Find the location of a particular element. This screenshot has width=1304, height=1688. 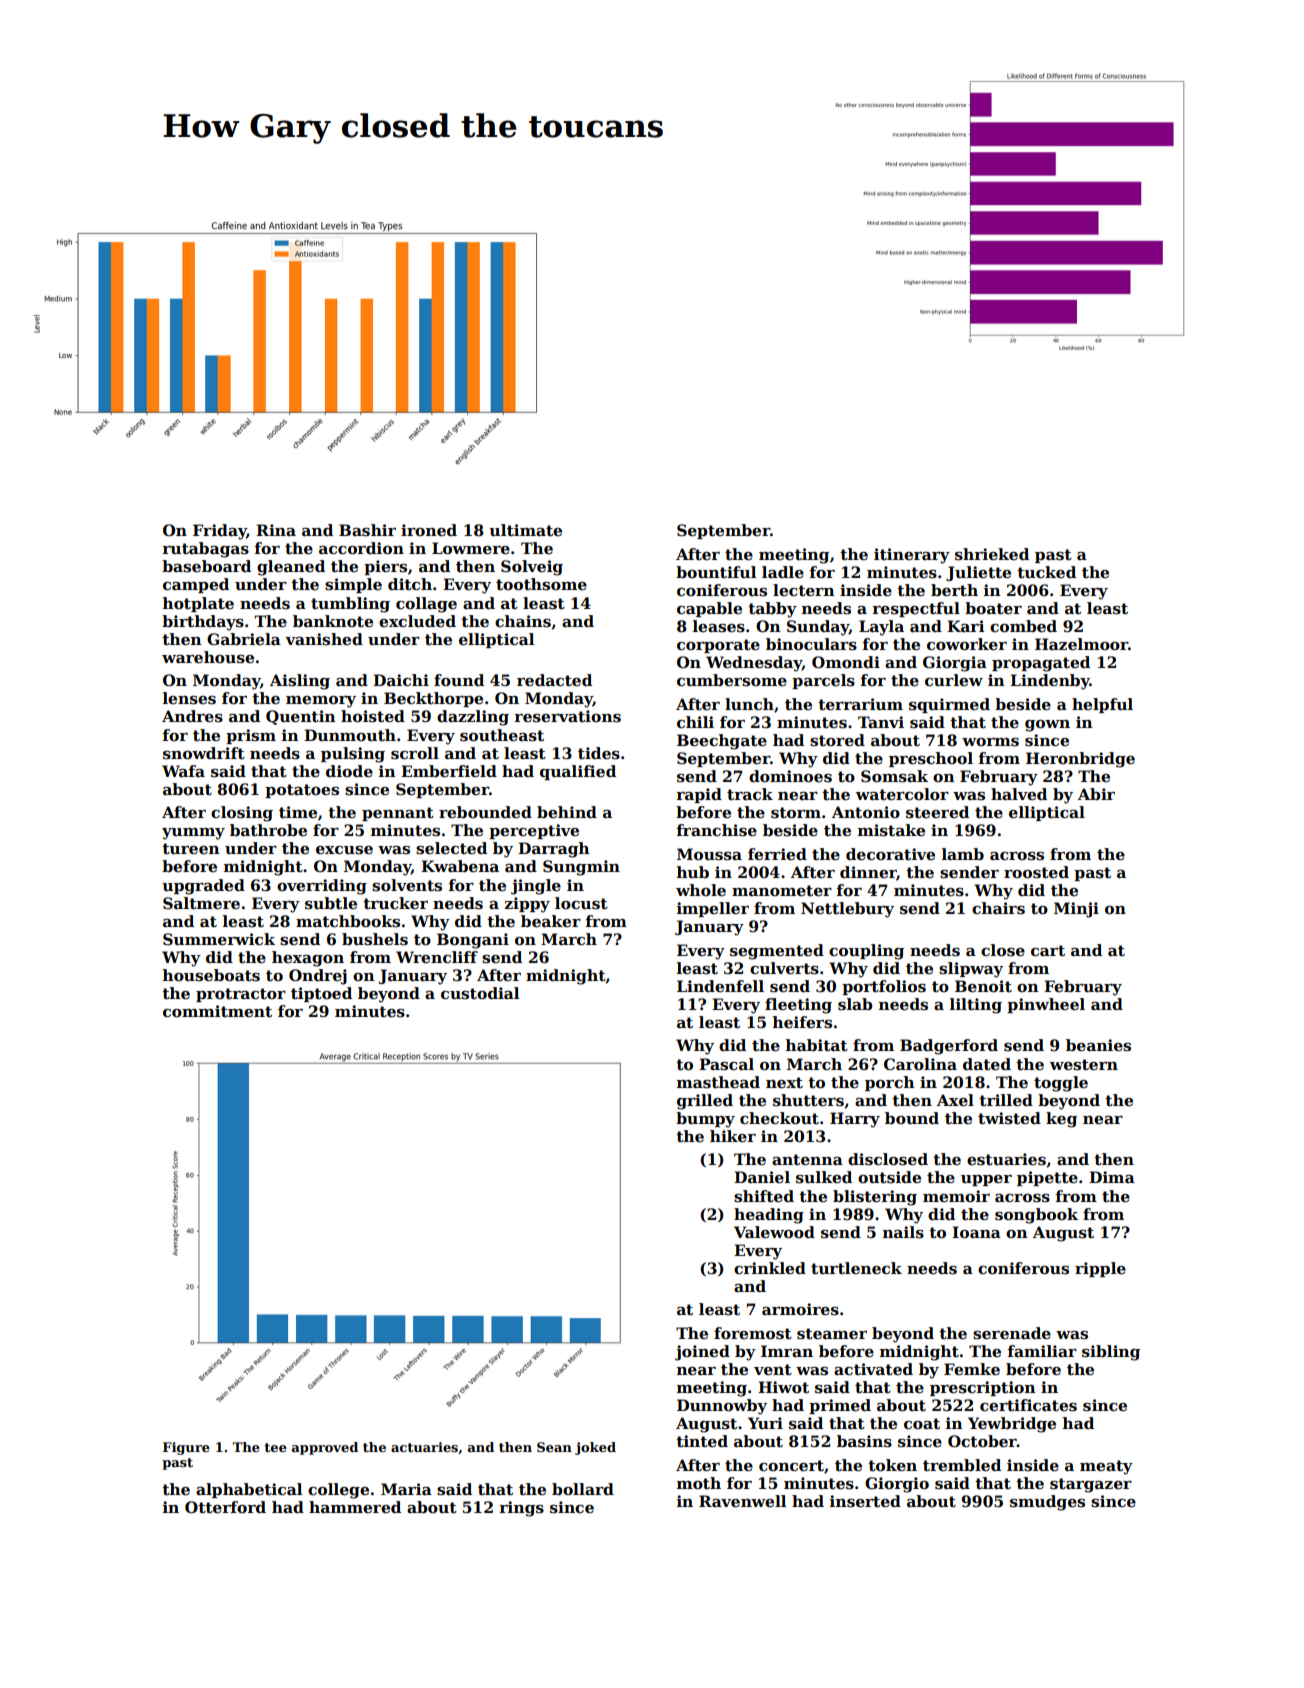

commitment is located at coordinates (217, 1011).
